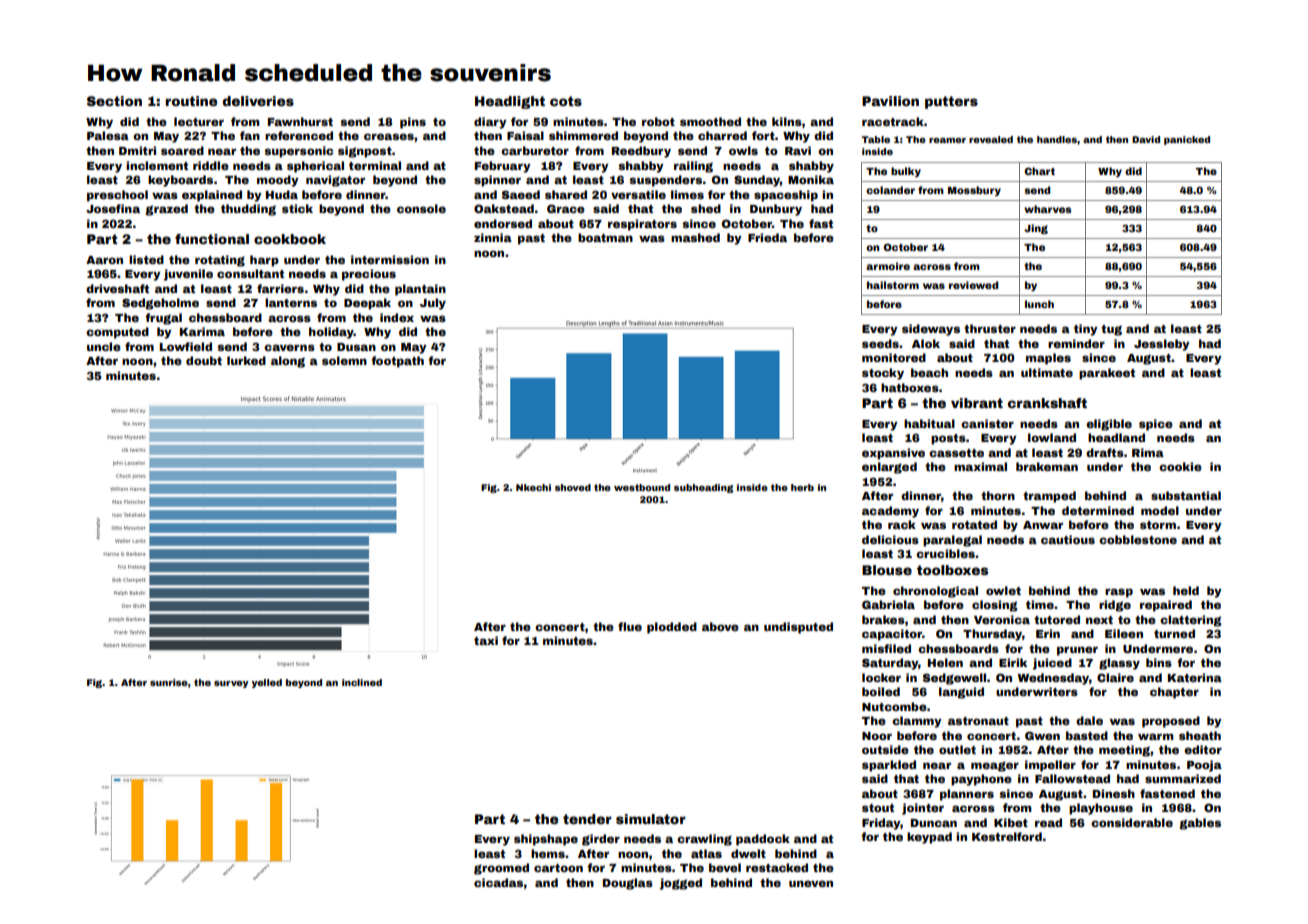 This image has height=924, width=1308. What do you see at coordinates (1186, 590) in the image?
I see `held` at bounding box center [1186, 590].
